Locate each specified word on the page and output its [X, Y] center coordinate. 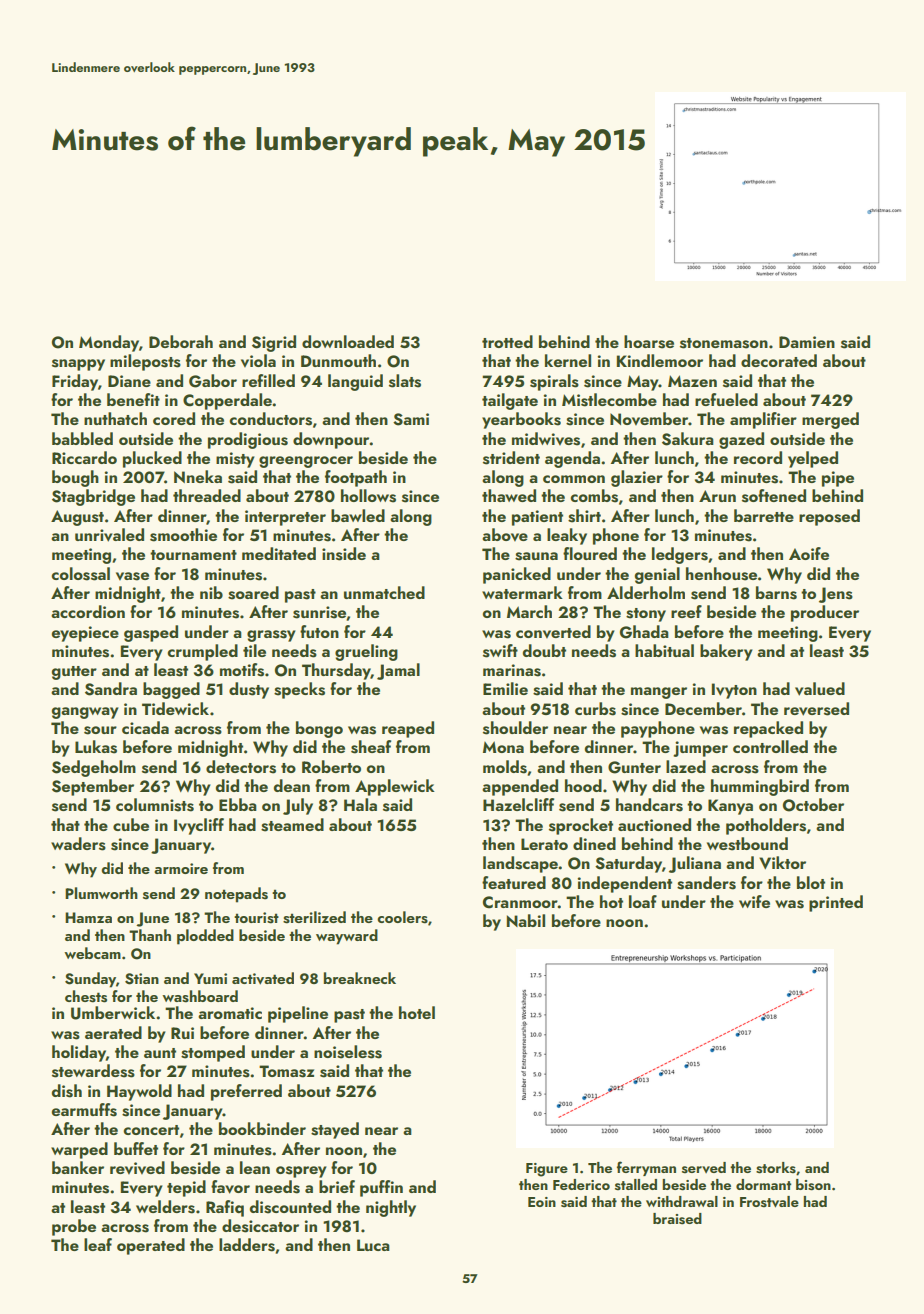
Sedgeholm [94, 768]
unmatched [384, 592]
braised [677, 1219]
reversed [816, 709]
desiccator [260, 1226]
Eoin [542, 1202]
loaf [643, 901]
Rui [182, 1033]
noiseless [348, 1052]
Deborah [181, 341]
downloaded [348, 341]
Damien [807, 342]
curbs [595, 709]
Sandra [111, 689]
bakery [726, 652]
